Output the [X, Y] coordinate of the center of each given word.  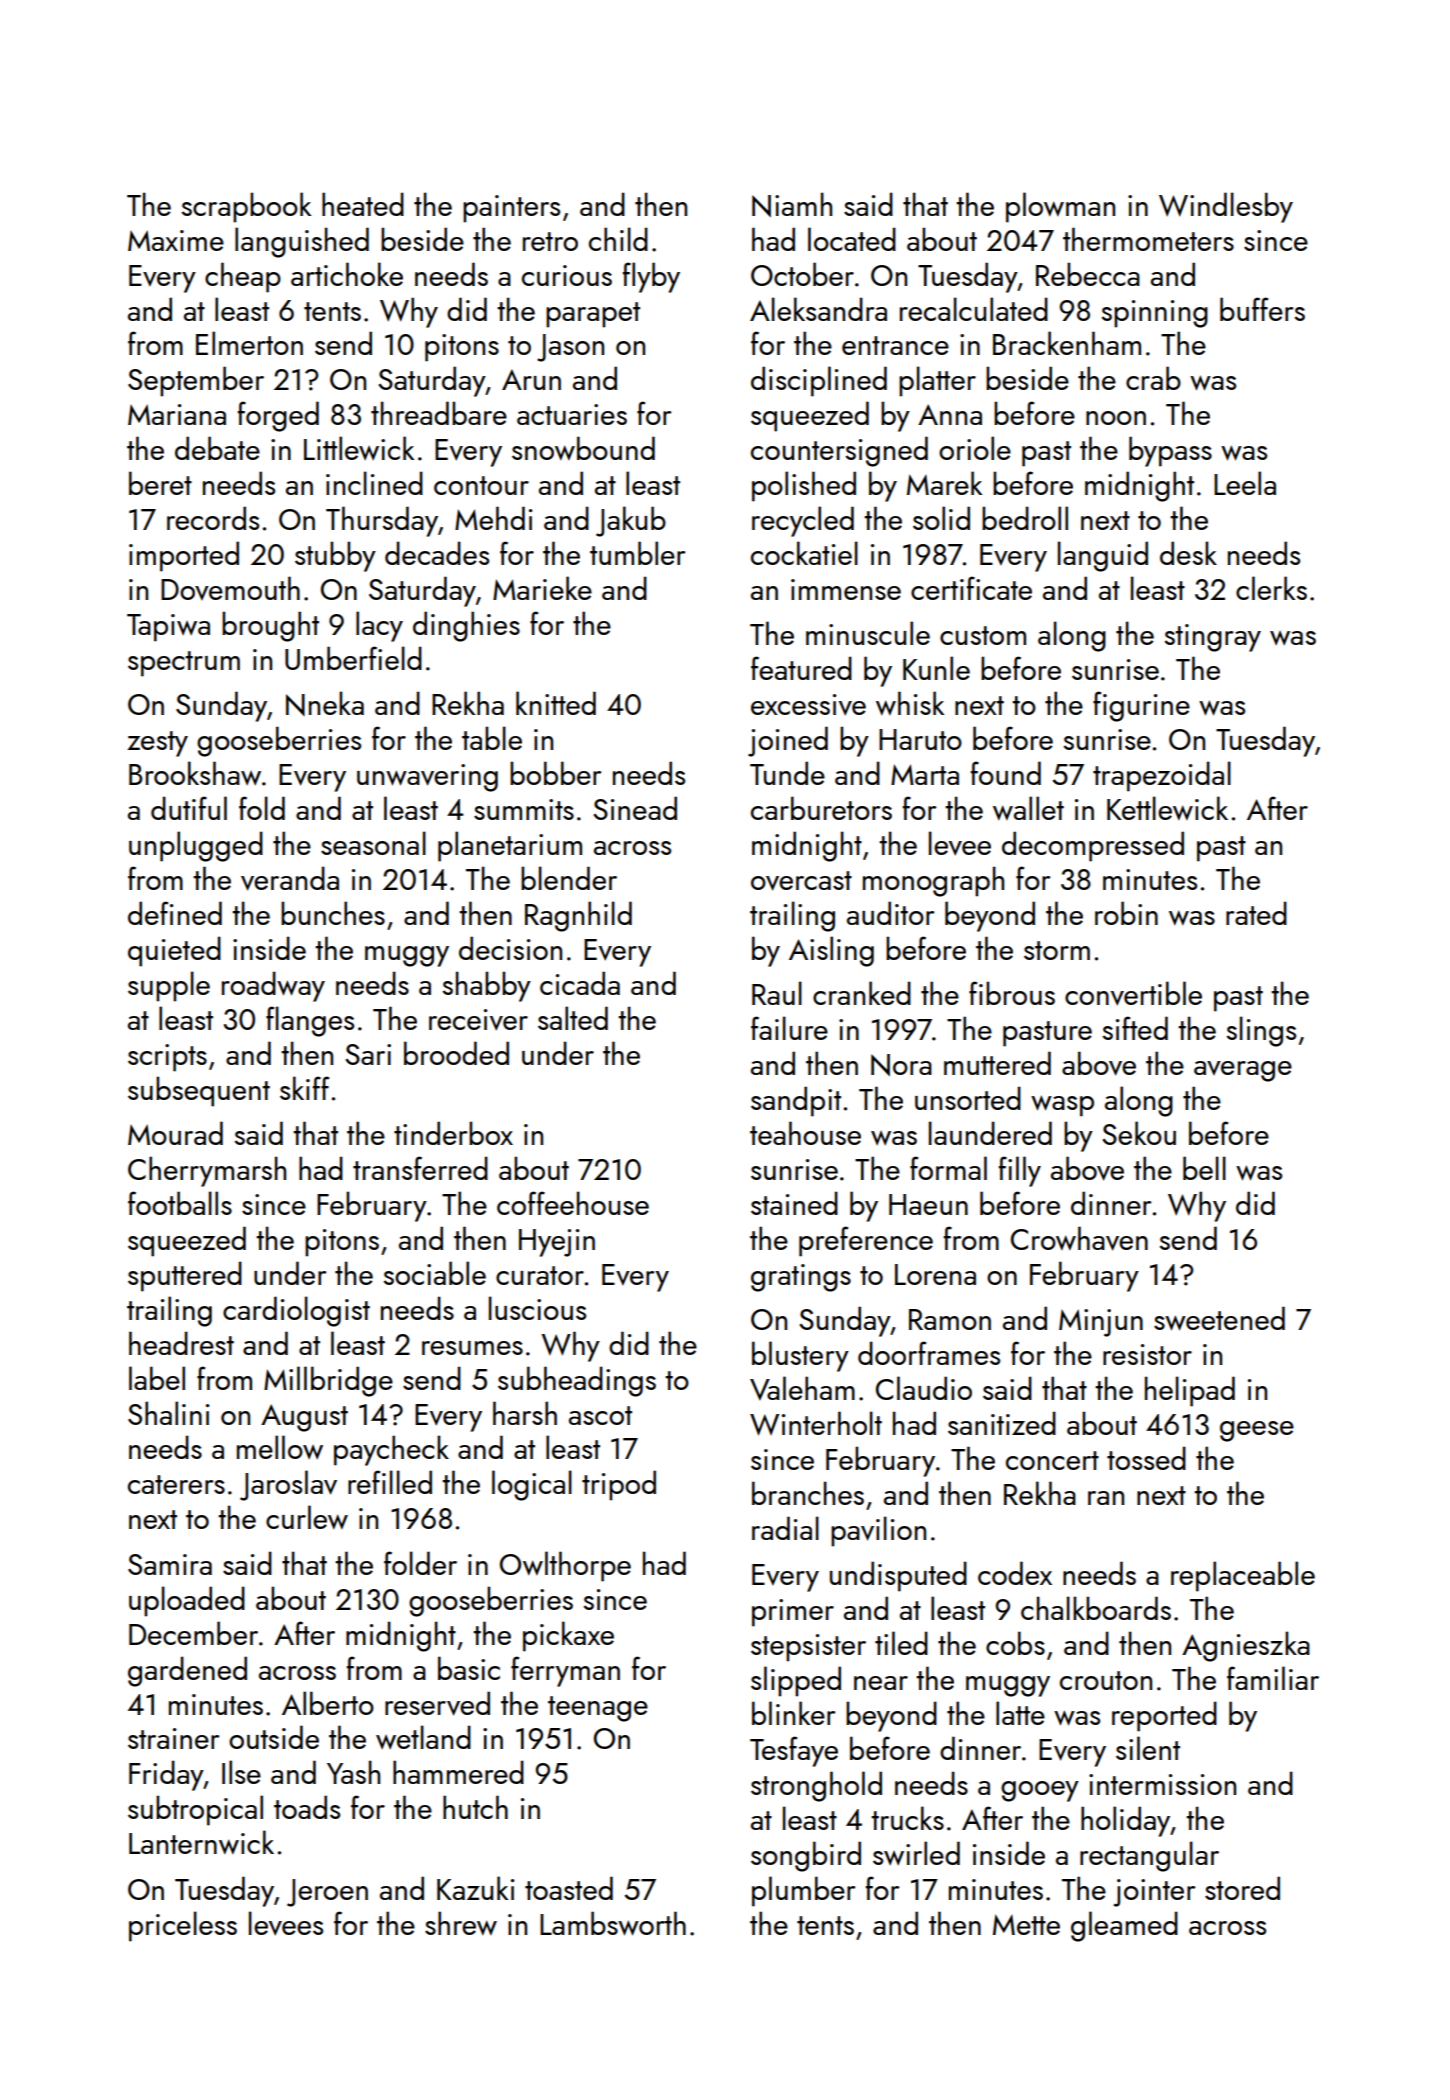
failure [789, 1028]
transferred [420, 1168]
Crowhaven [1079, 1238]
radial [785, 1528]
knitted [556, 703]
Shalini [169, 1413]
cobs [1015, 1643]
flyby [651, 277]
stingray [1212, 638]
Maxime [176, 240]
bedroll [1025, 518]
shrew [461, 1923]
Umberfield [353, 658]
